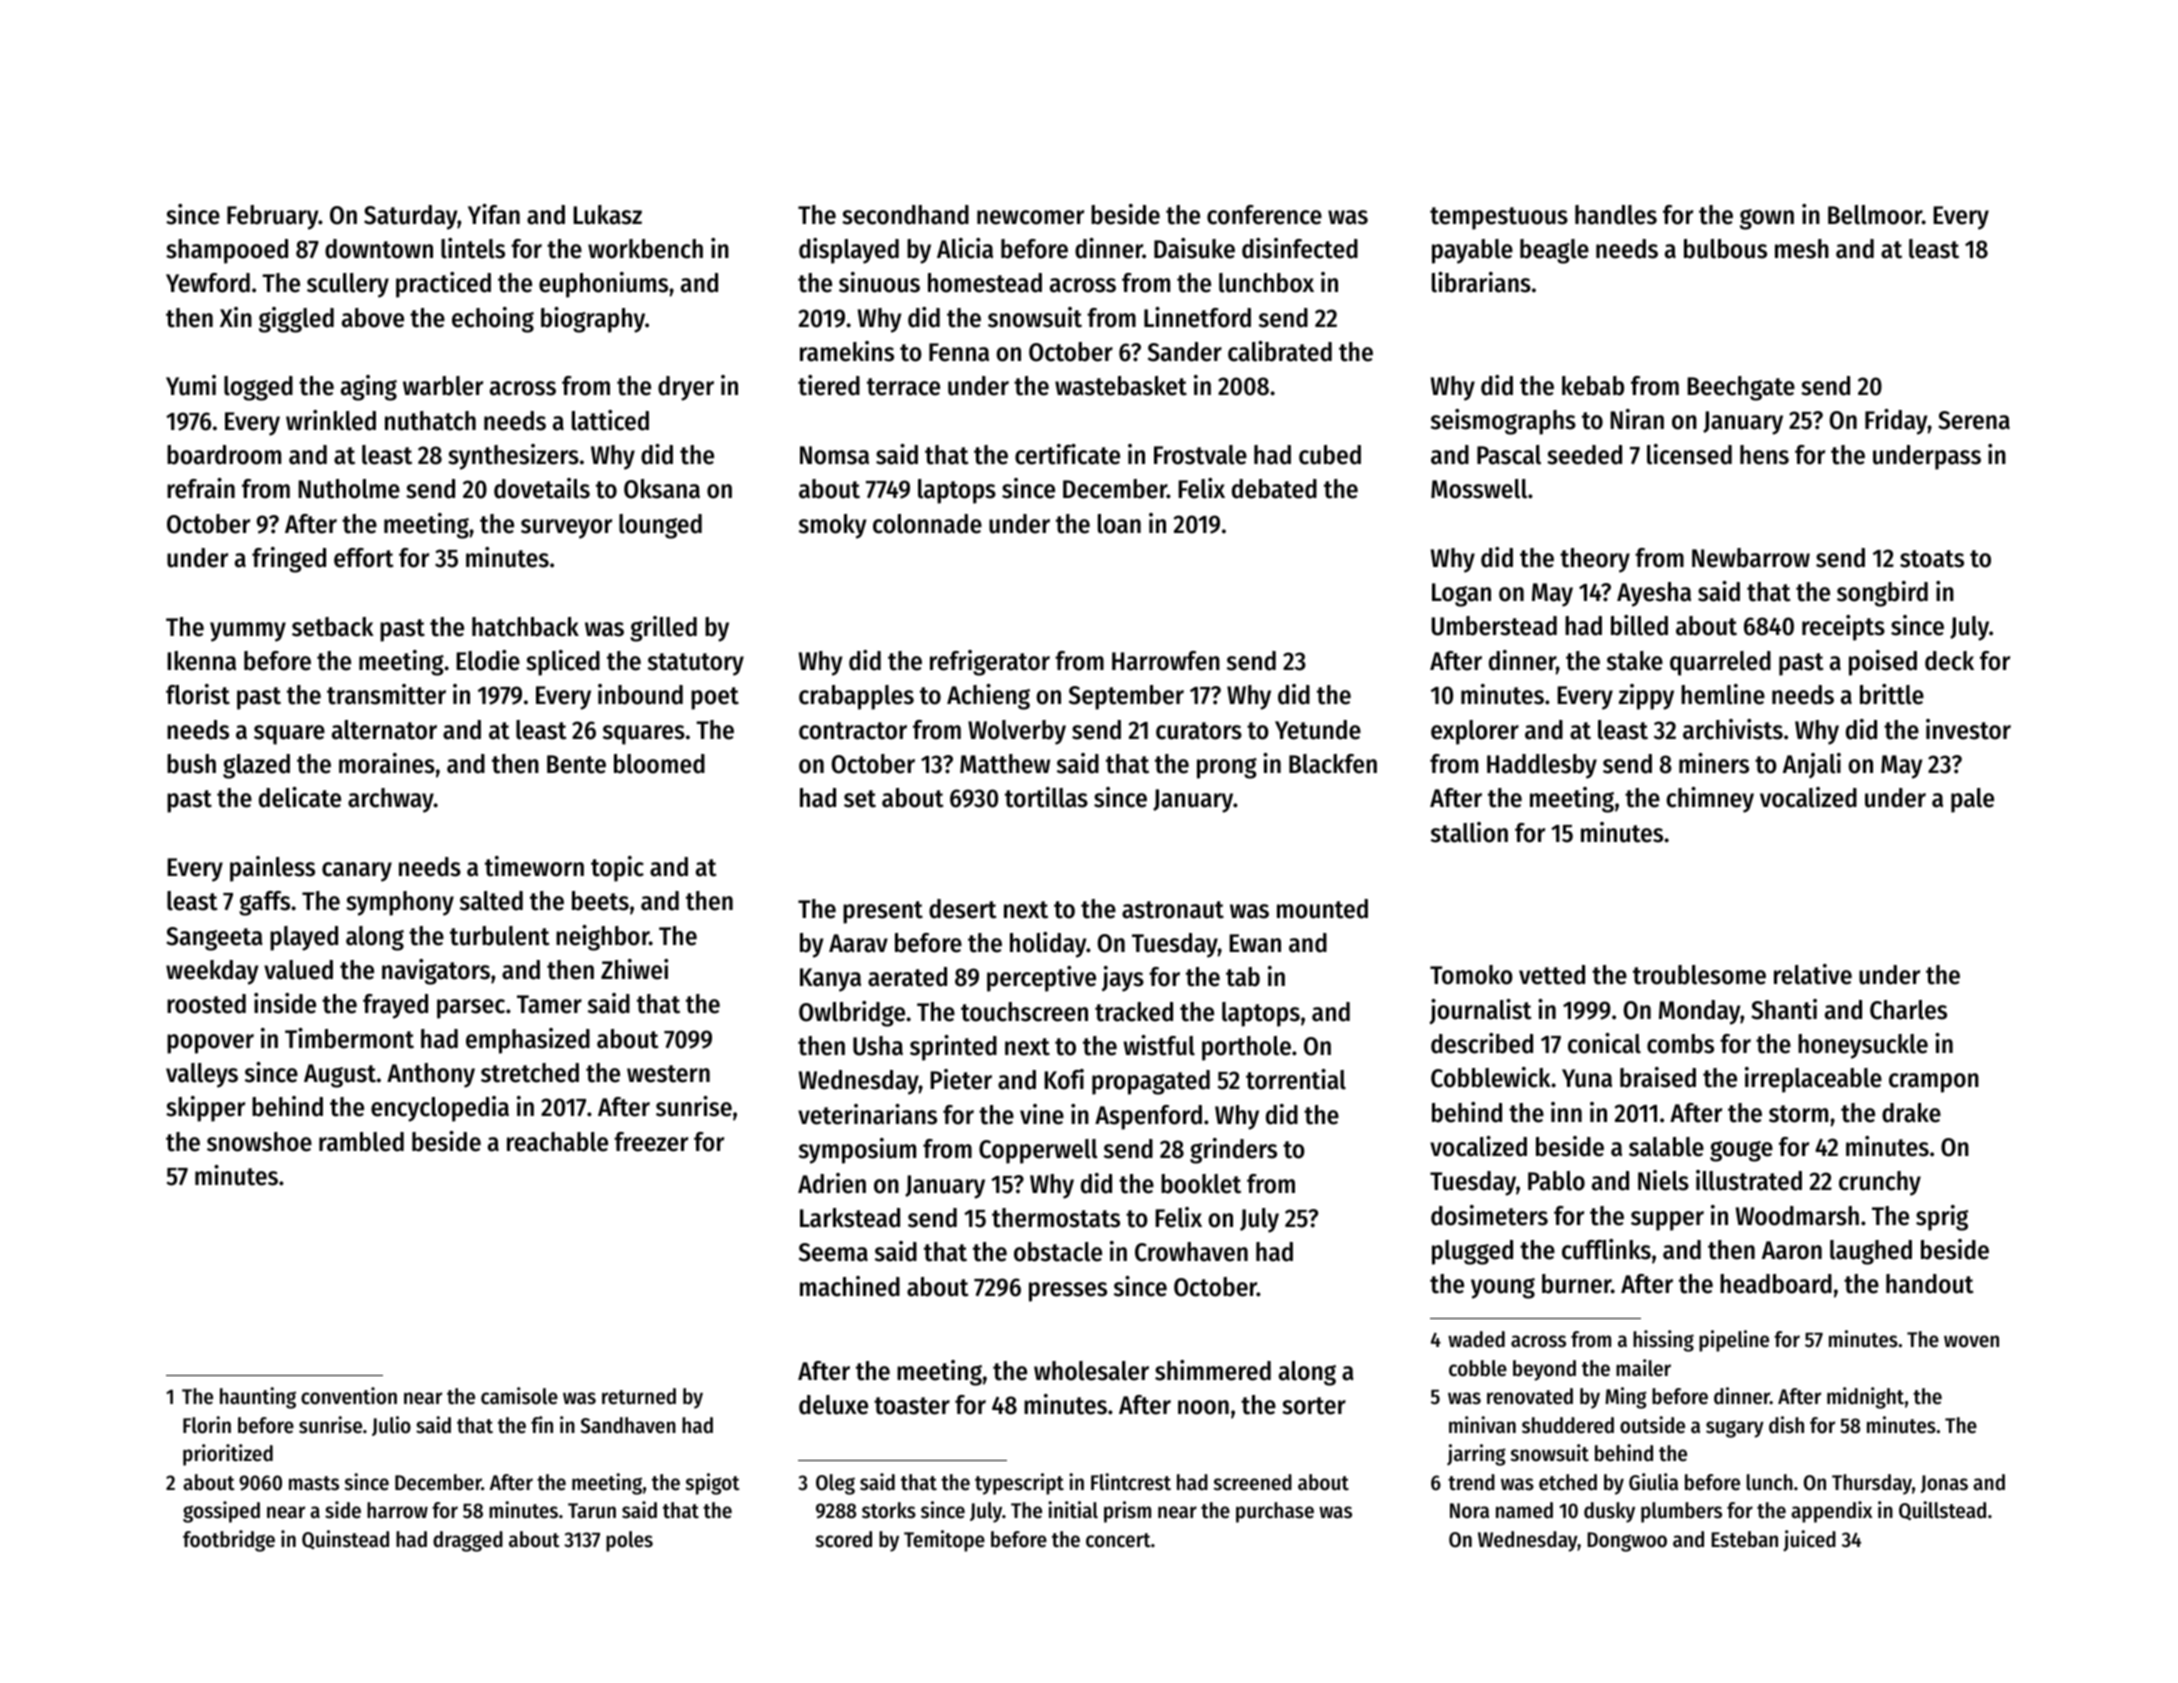 The width and height of the image is (2178, 1683). Describe the element at coordinates (1173, 910) in the image. I see `astronaut` at that location.
